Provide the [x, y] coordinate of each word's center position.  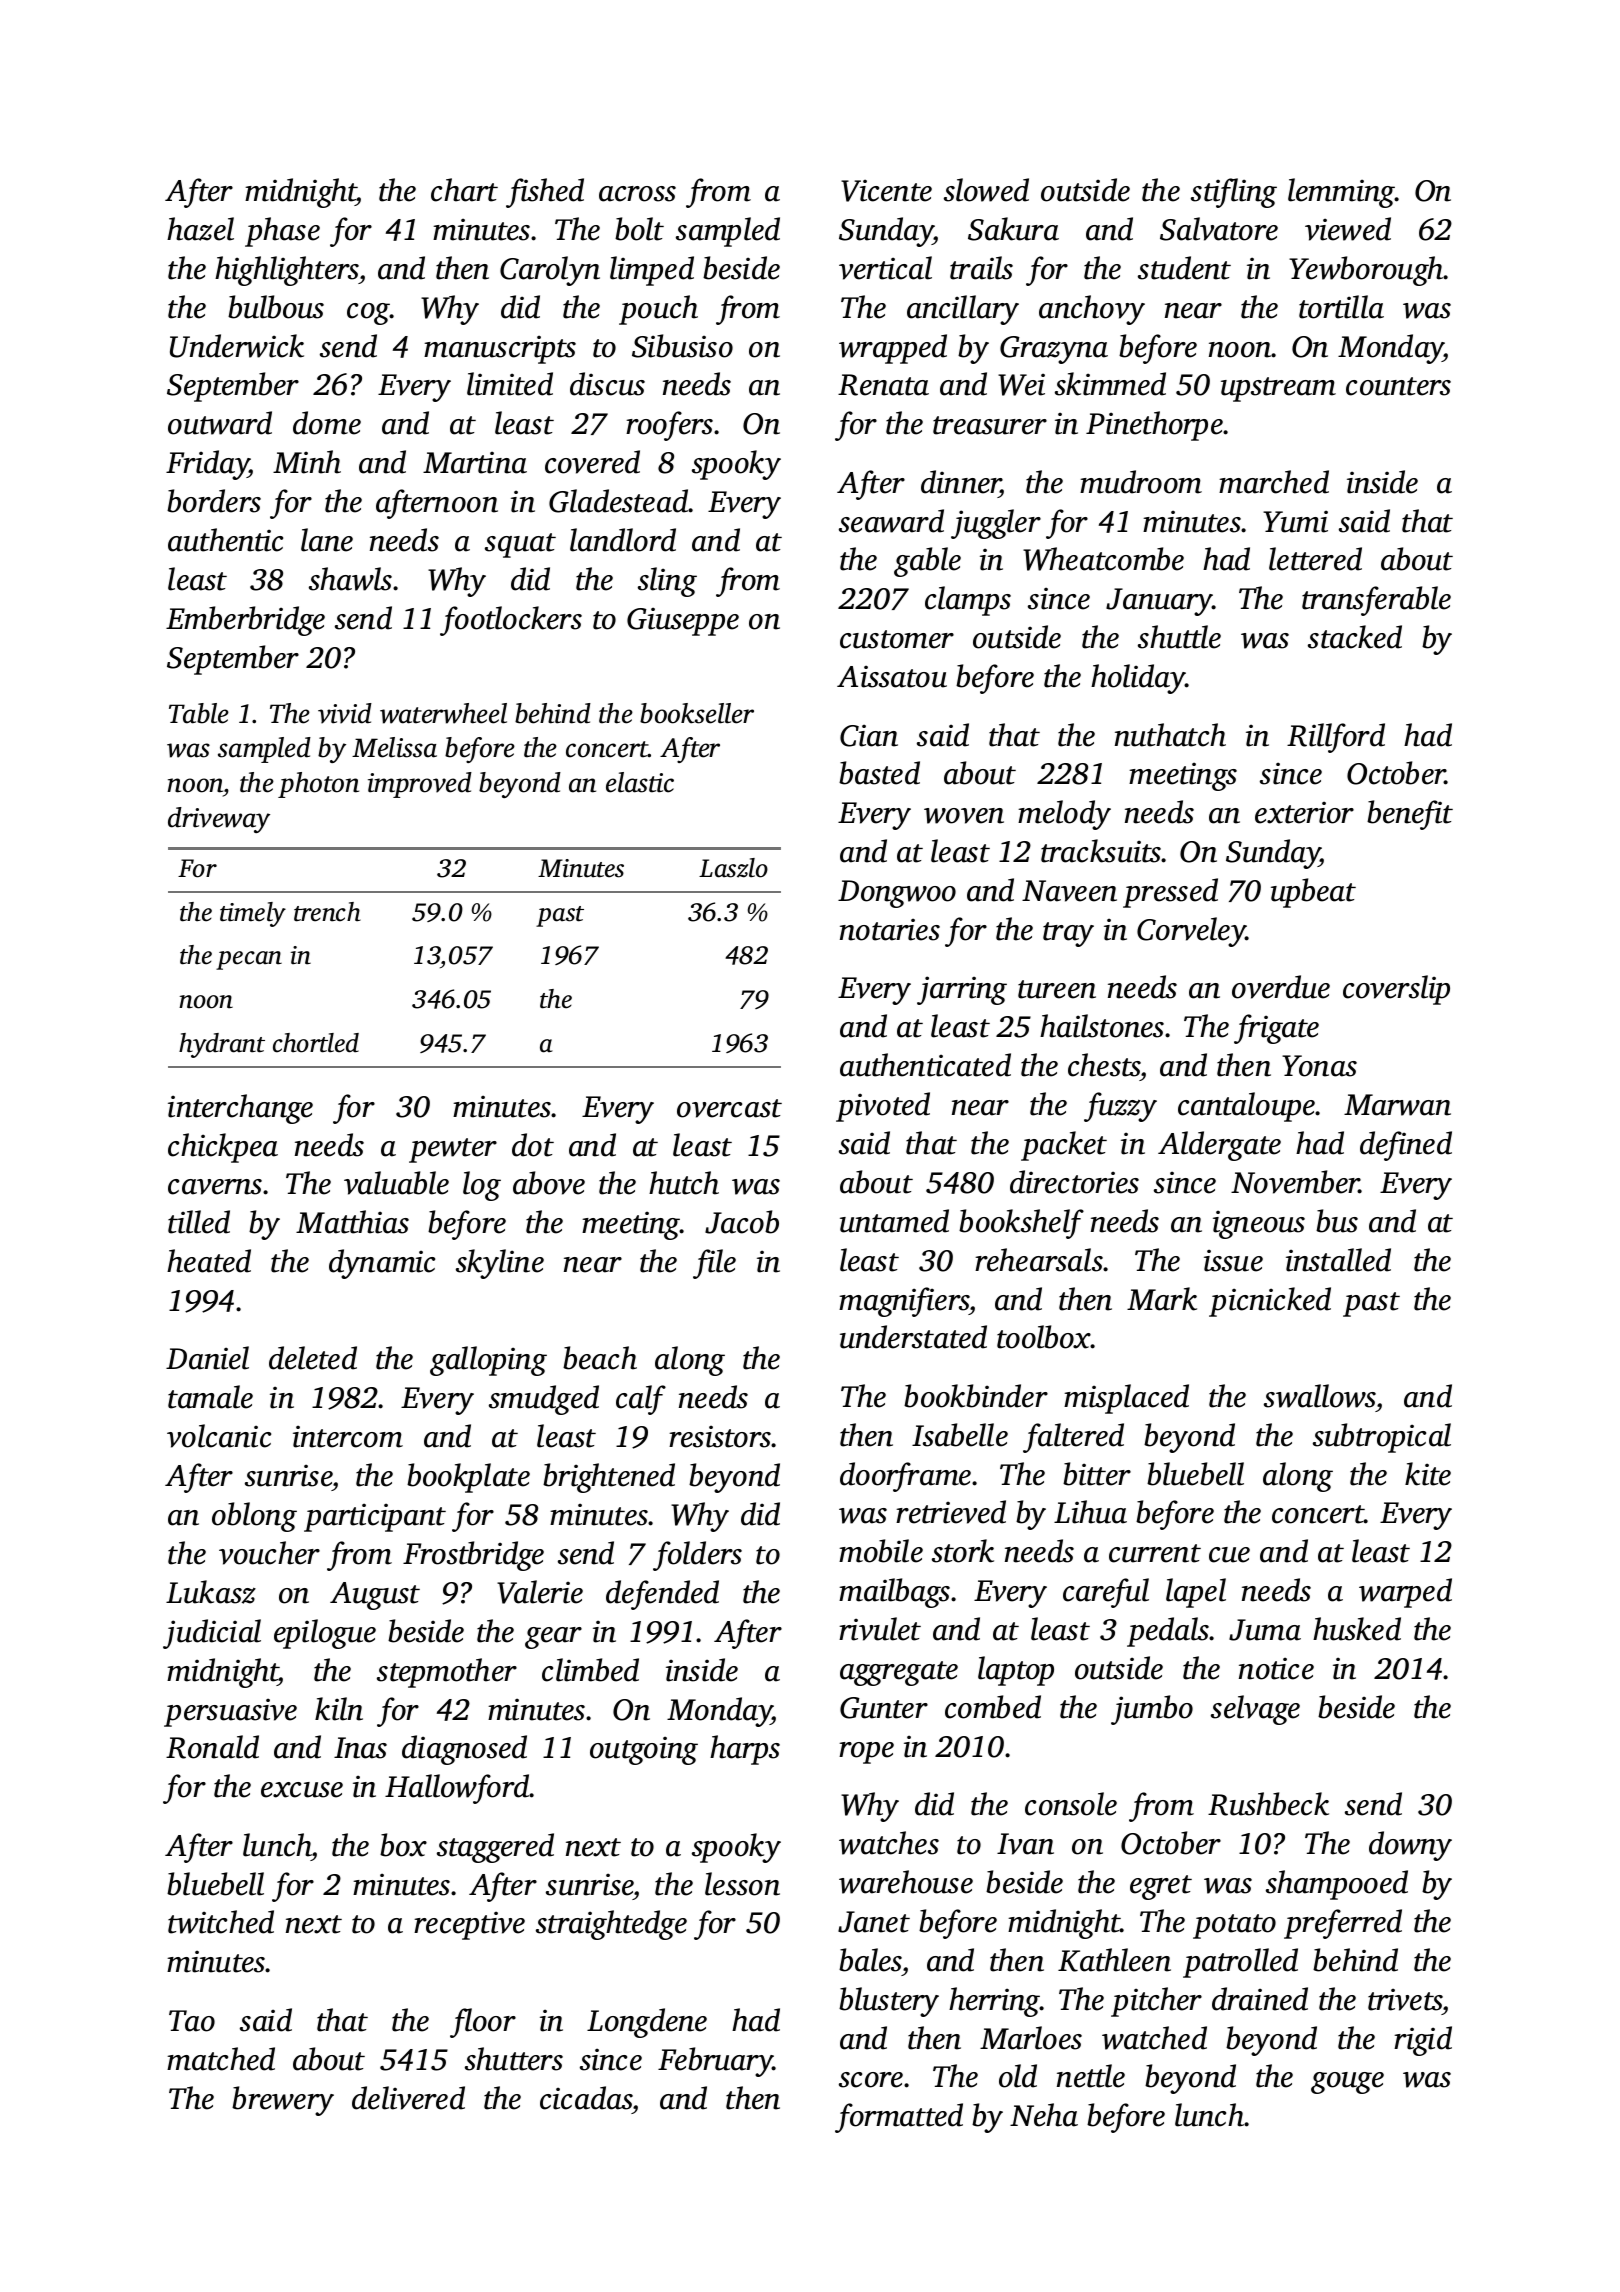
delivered [408, 2098]
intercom [348, 1436]
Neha [1044, 2115]
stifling [1234, 193]
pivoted [883, 1107]
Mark [1162, 1299]
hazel [200, 229]
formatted [899, 2118]
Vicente [886, 190]
